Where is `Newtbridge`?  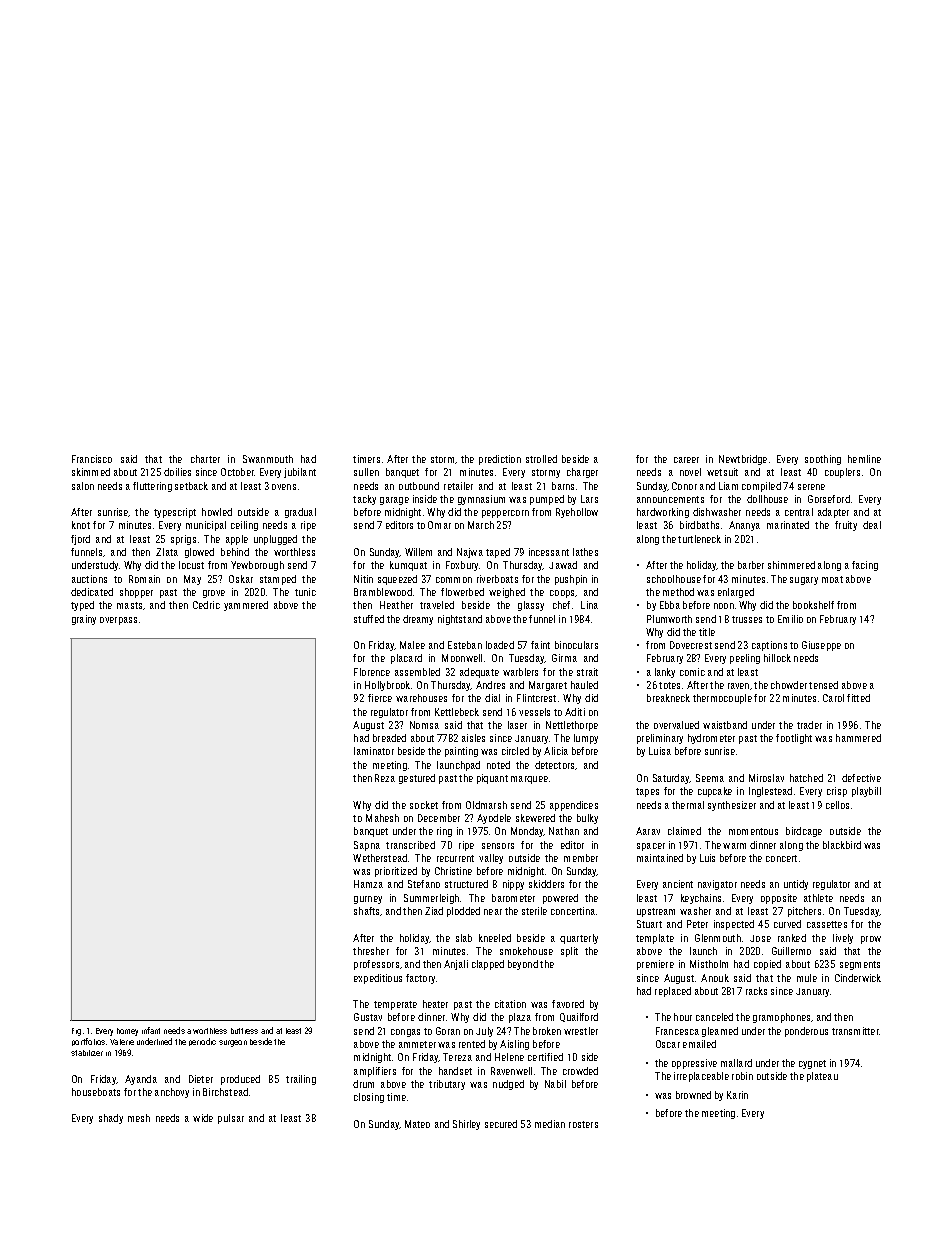 Newtbridge is located at coordinates (743, 460).
